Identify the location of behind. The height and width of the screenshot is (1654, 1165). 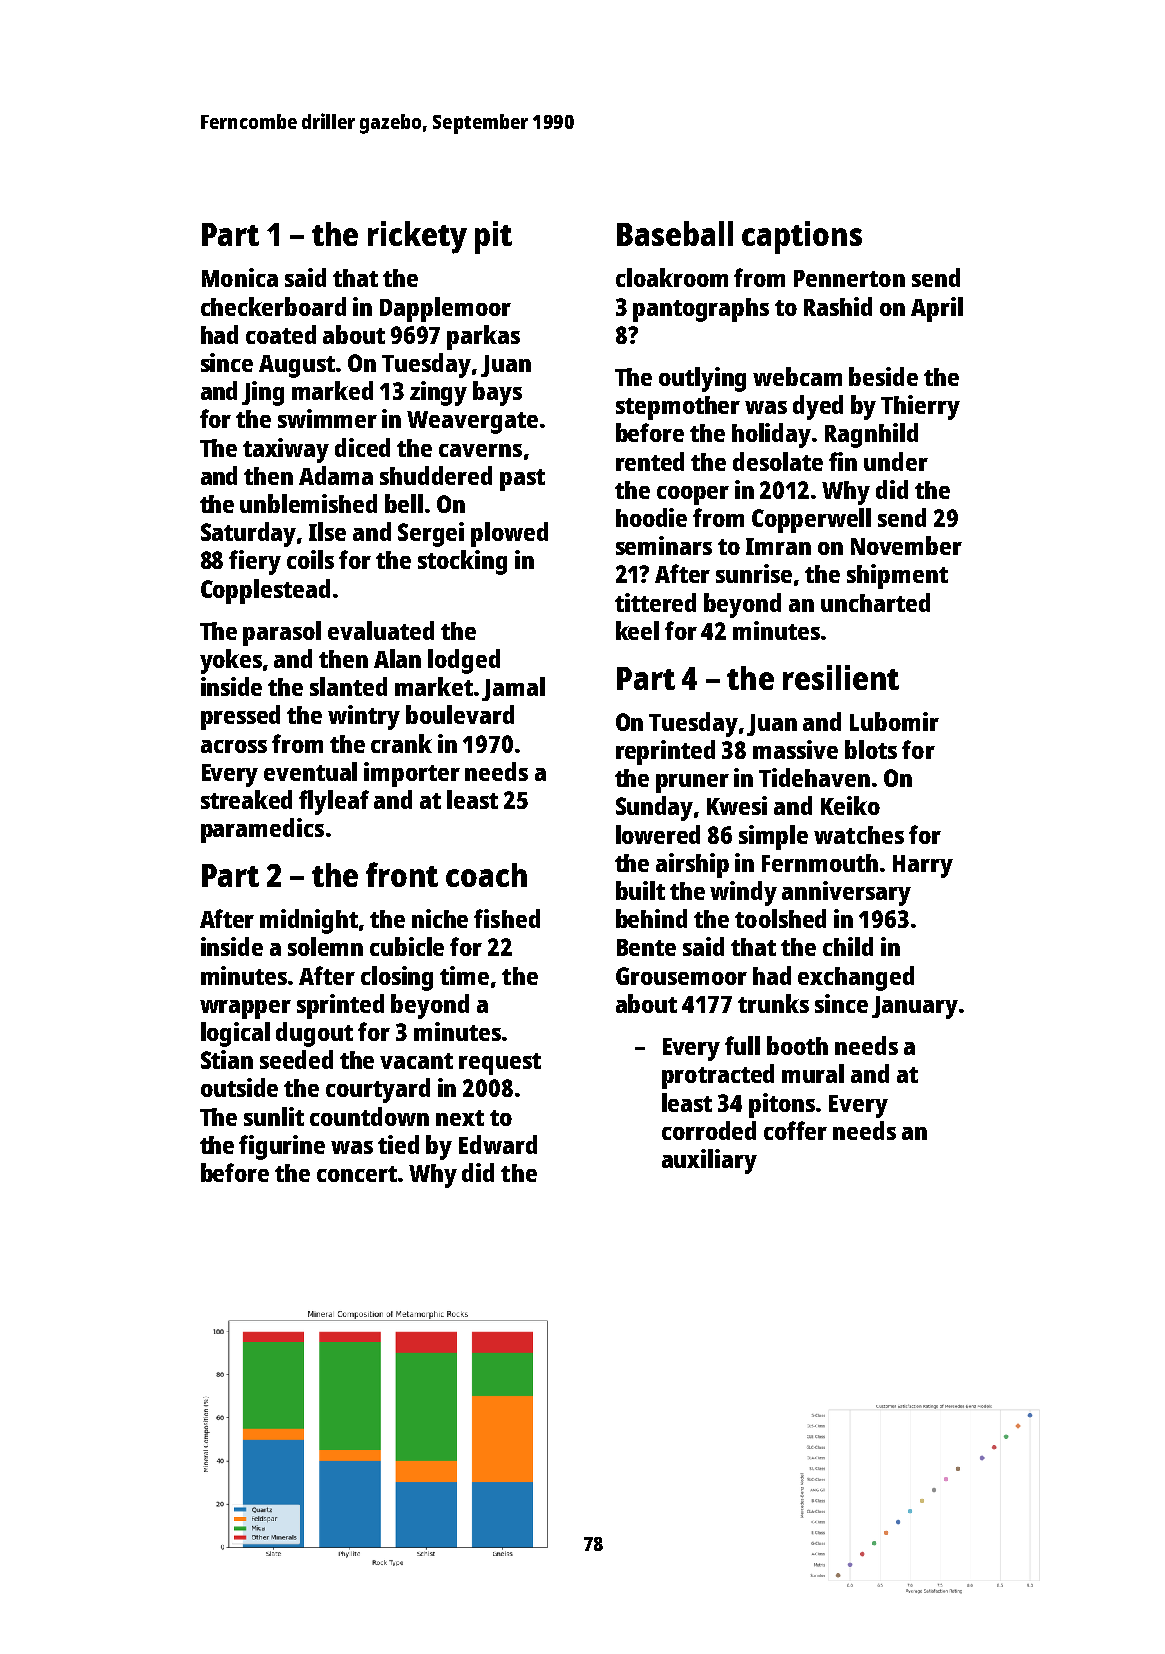
(651, 918).
